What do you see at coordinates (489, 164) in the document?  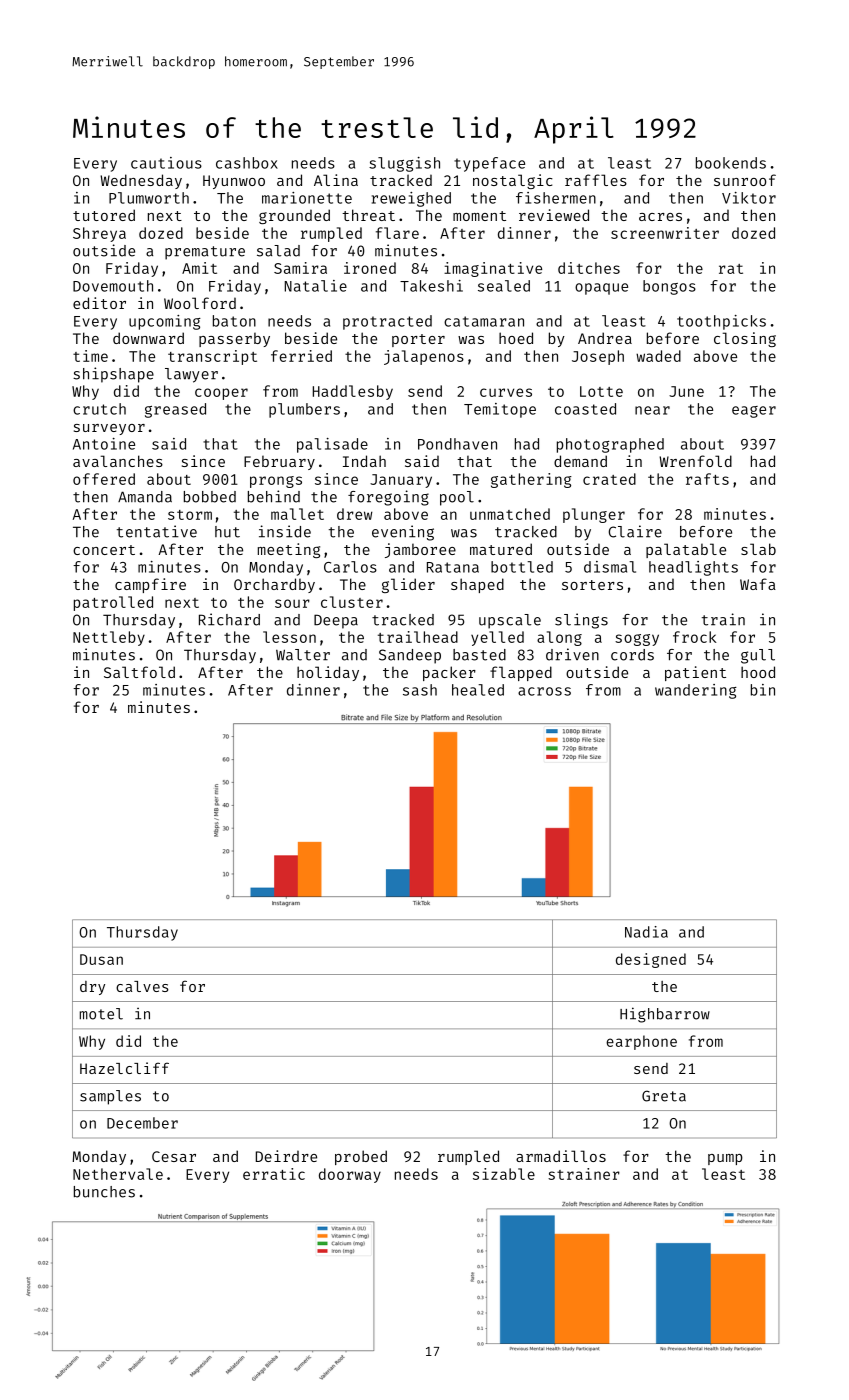 I see `typeface` at bounding box center [489, 164].
